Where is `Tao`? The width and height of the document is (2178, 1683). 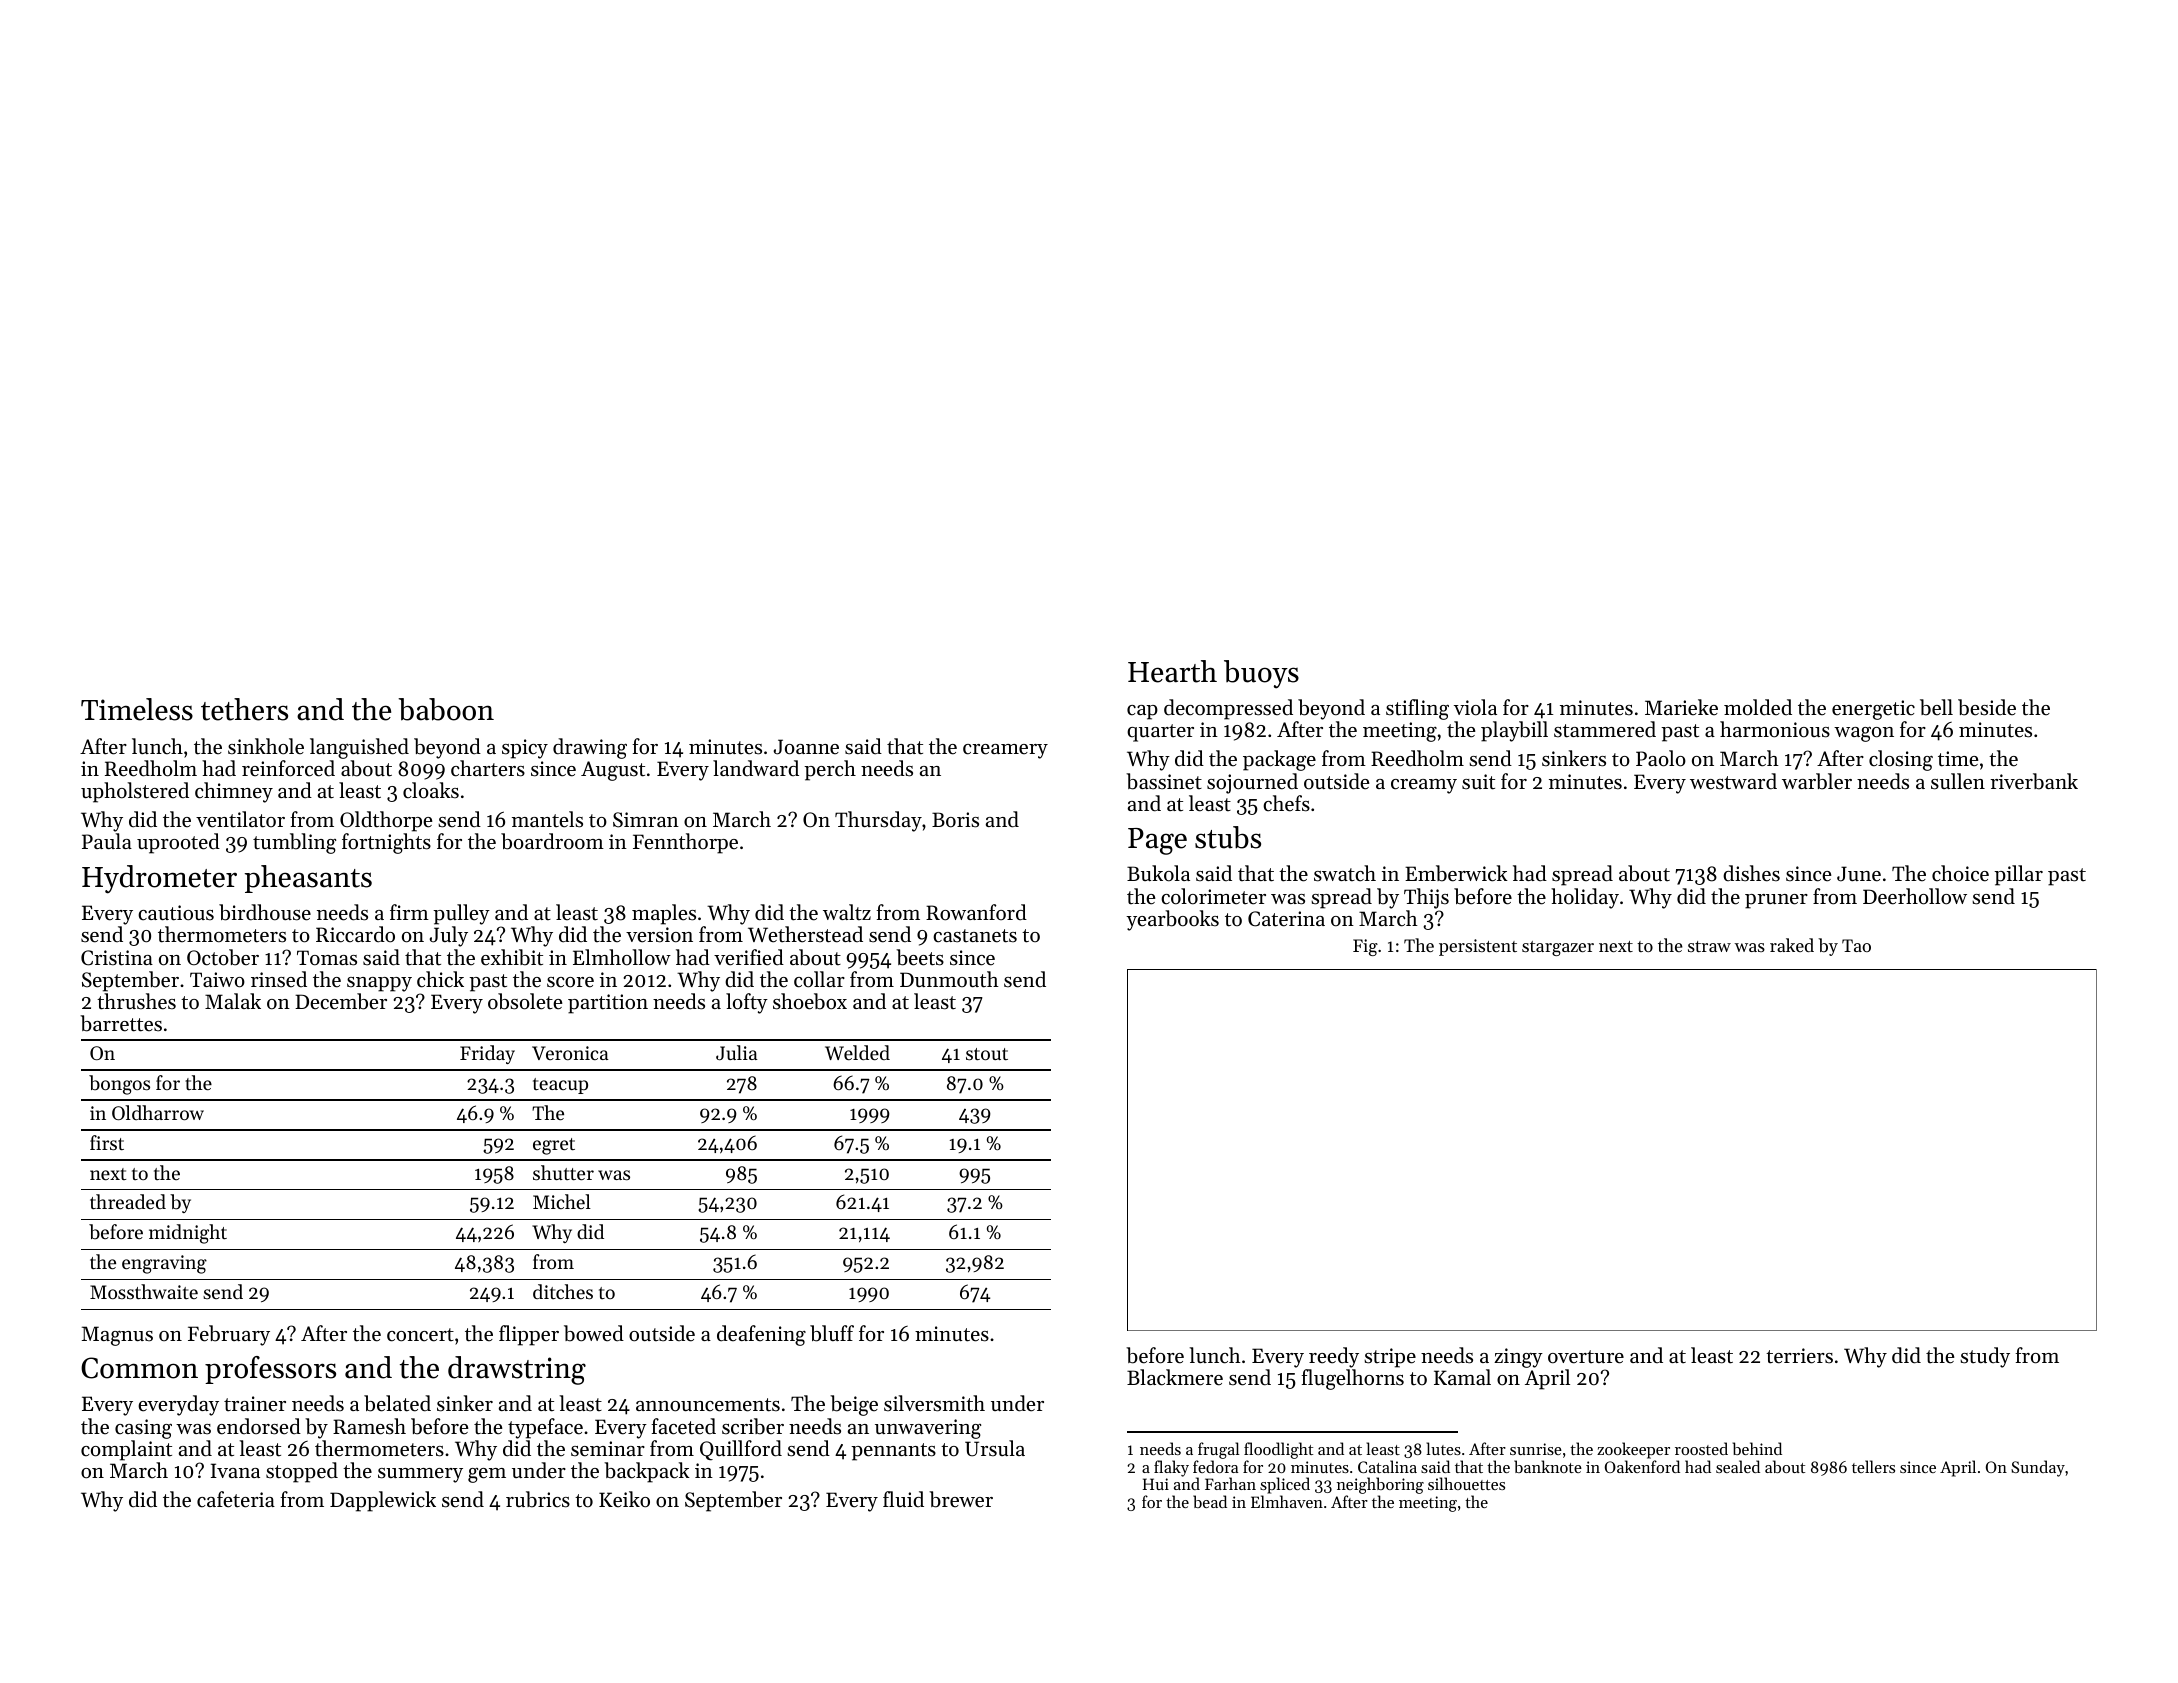
Tao is located at coordinates (1856, 945).
